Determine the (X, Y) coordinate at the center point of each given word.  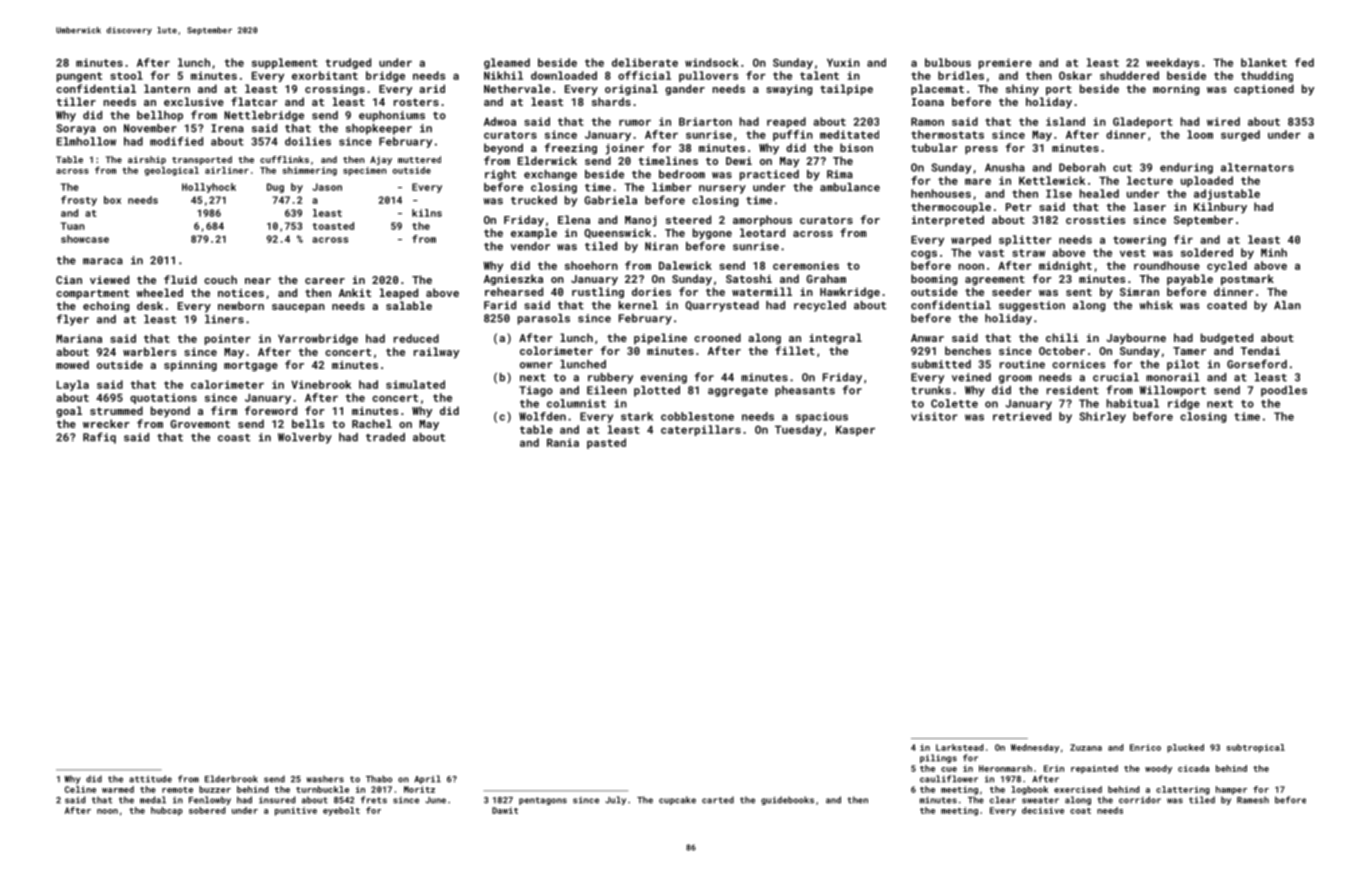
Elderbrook (231, 779)
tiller (76, 101)
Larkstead (959, 747)
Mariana (79, 338)
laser (1150, 206)
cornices (1078, 364)
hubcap (167, 811)
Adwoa (500, 121)
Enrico (1145, 747)
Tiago (536, 391)
